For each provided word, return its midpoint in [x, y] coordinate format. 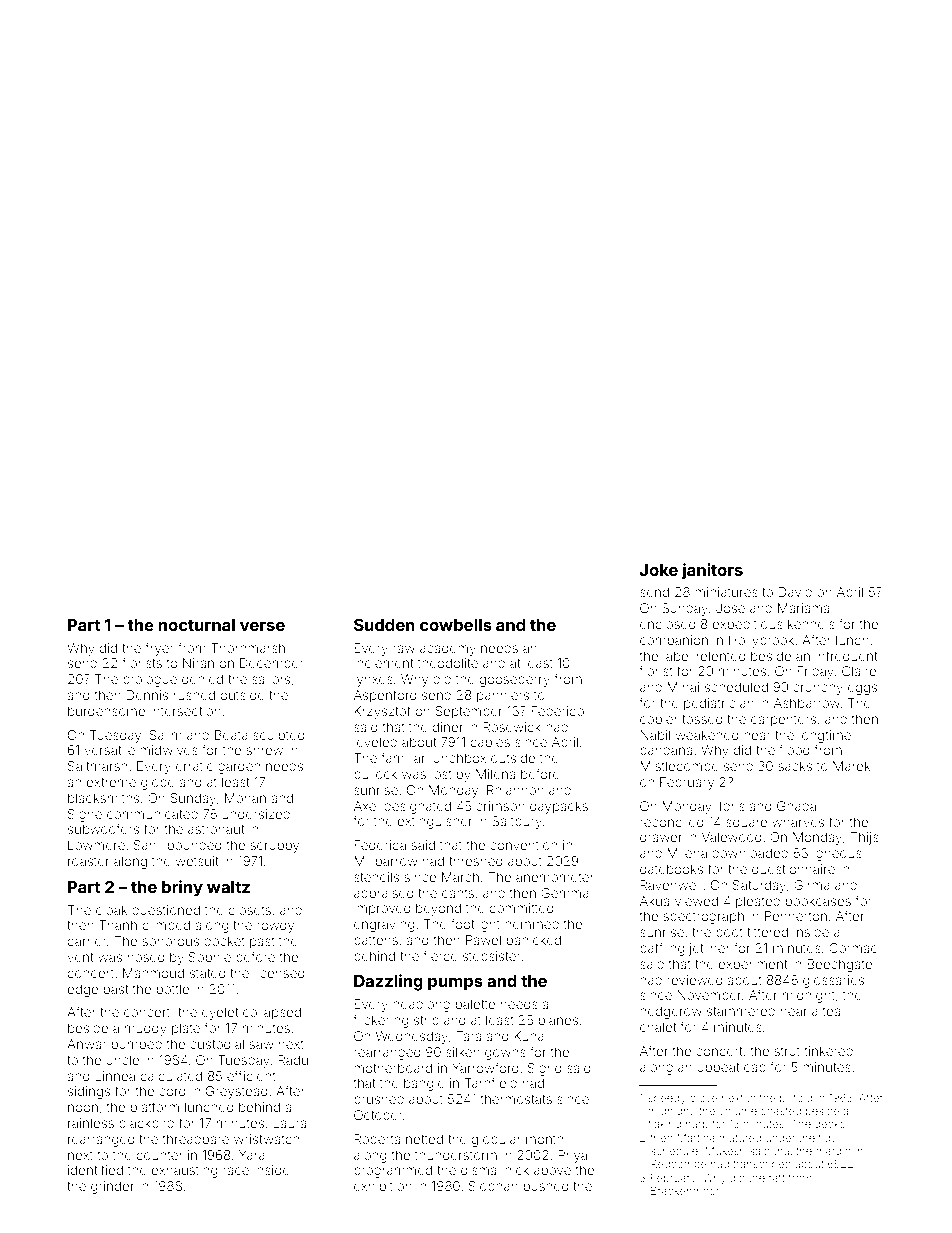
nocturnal [196, 625]
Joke [659, 570]
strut [787, 1051]
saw [261, 1045]
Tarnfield [491, 1082]
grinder [112, 1187]
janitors [712, 571]
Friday [815, 672]
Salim [166, 735]
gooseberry [514, 680]
